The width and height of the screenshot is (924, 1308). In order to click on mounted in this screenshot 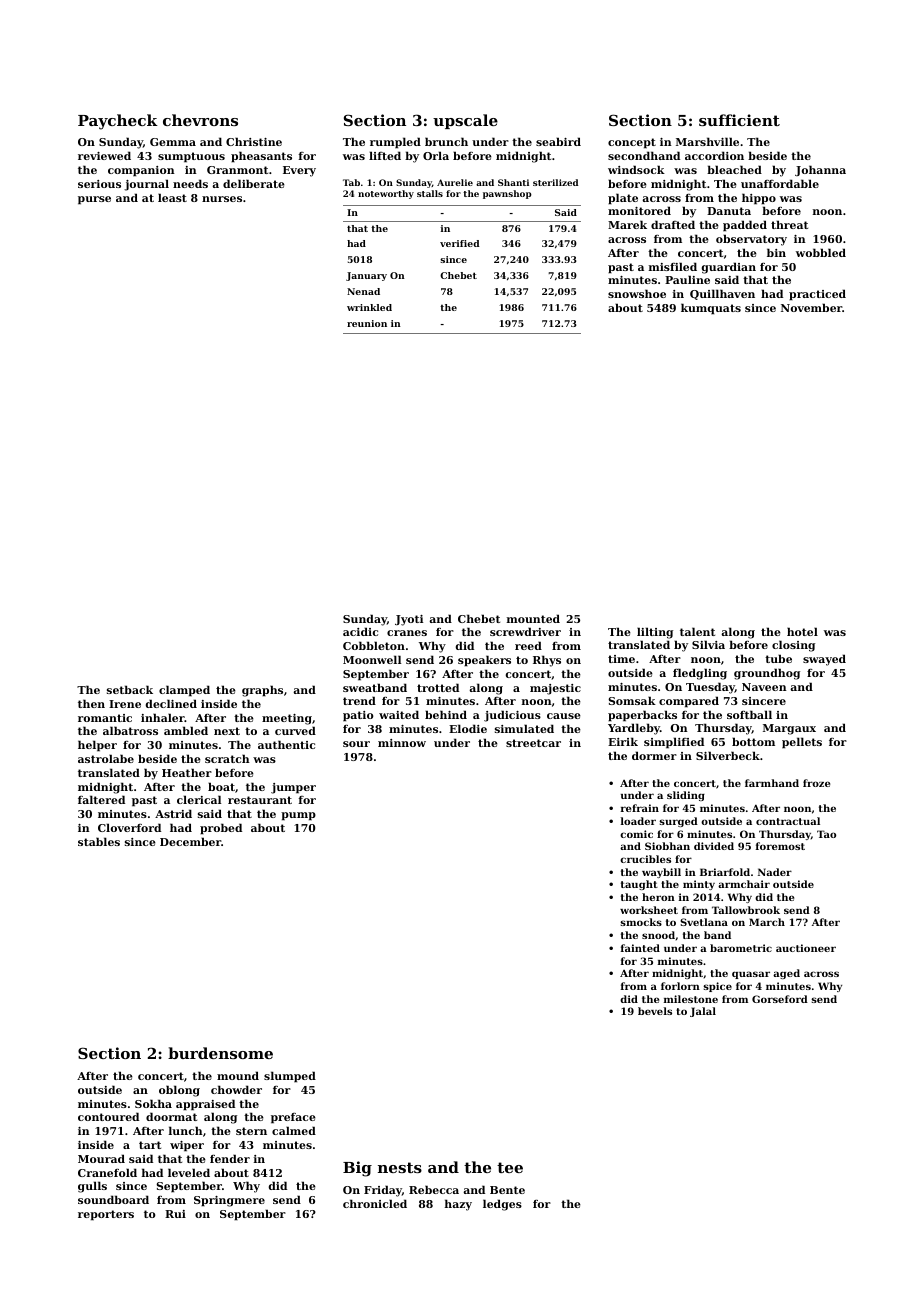, I will do `click(533, 618)`.
